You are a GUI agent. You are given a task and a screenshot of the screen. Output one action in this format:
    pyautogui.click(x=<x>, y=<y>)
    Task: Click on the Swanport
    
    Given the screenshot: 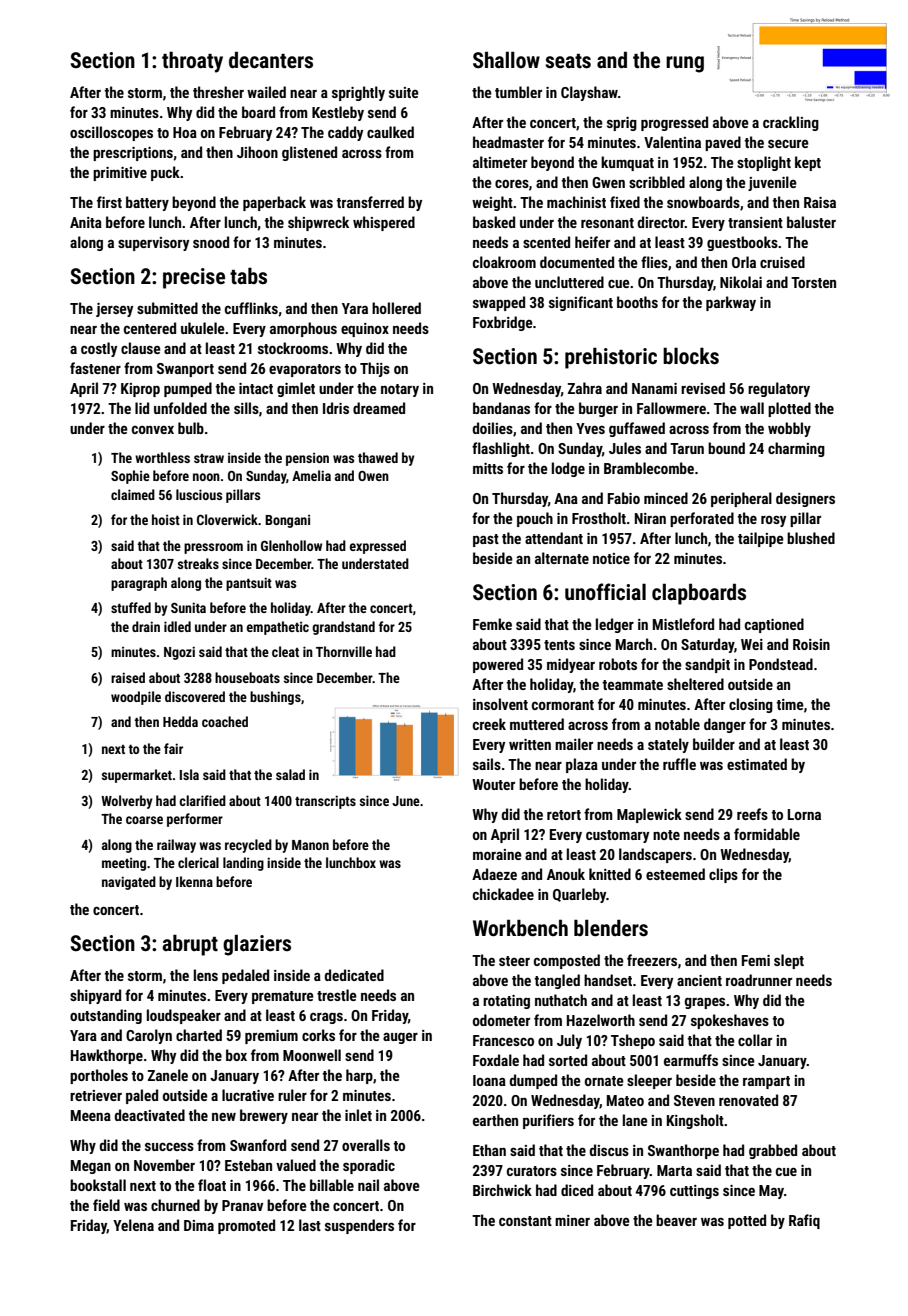 What is the action you would take?
    pyautogui.click(x=185, y=370)
